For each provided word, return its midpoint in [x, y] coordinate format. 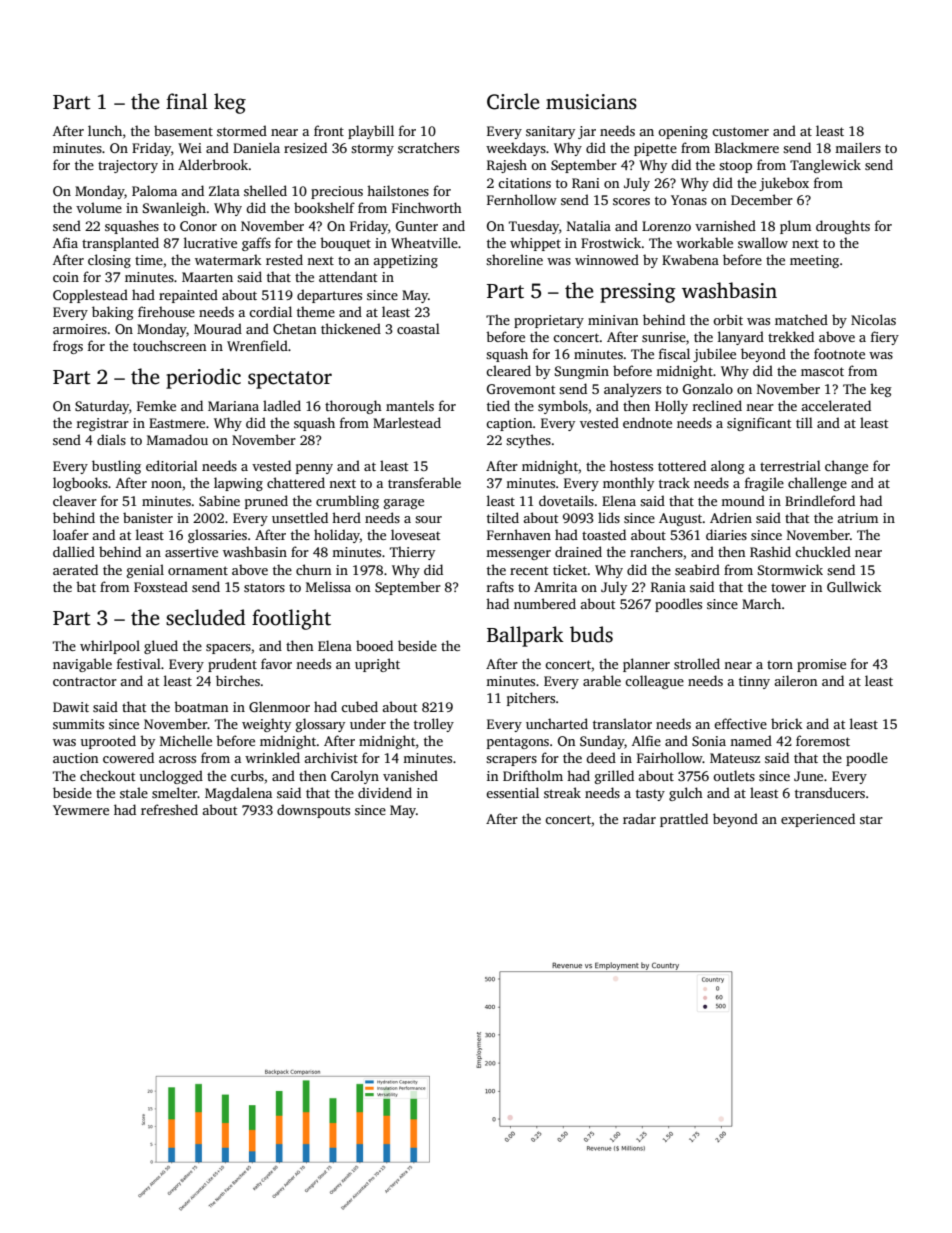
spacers [228, 649]
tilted [503, 517]
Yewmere [81, 810]
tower [788, 587]
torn [780, 664]
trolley [434, 725]
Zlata [224, 190]
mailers [858, 147]
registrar [103, 424]
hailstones [398, 190]
